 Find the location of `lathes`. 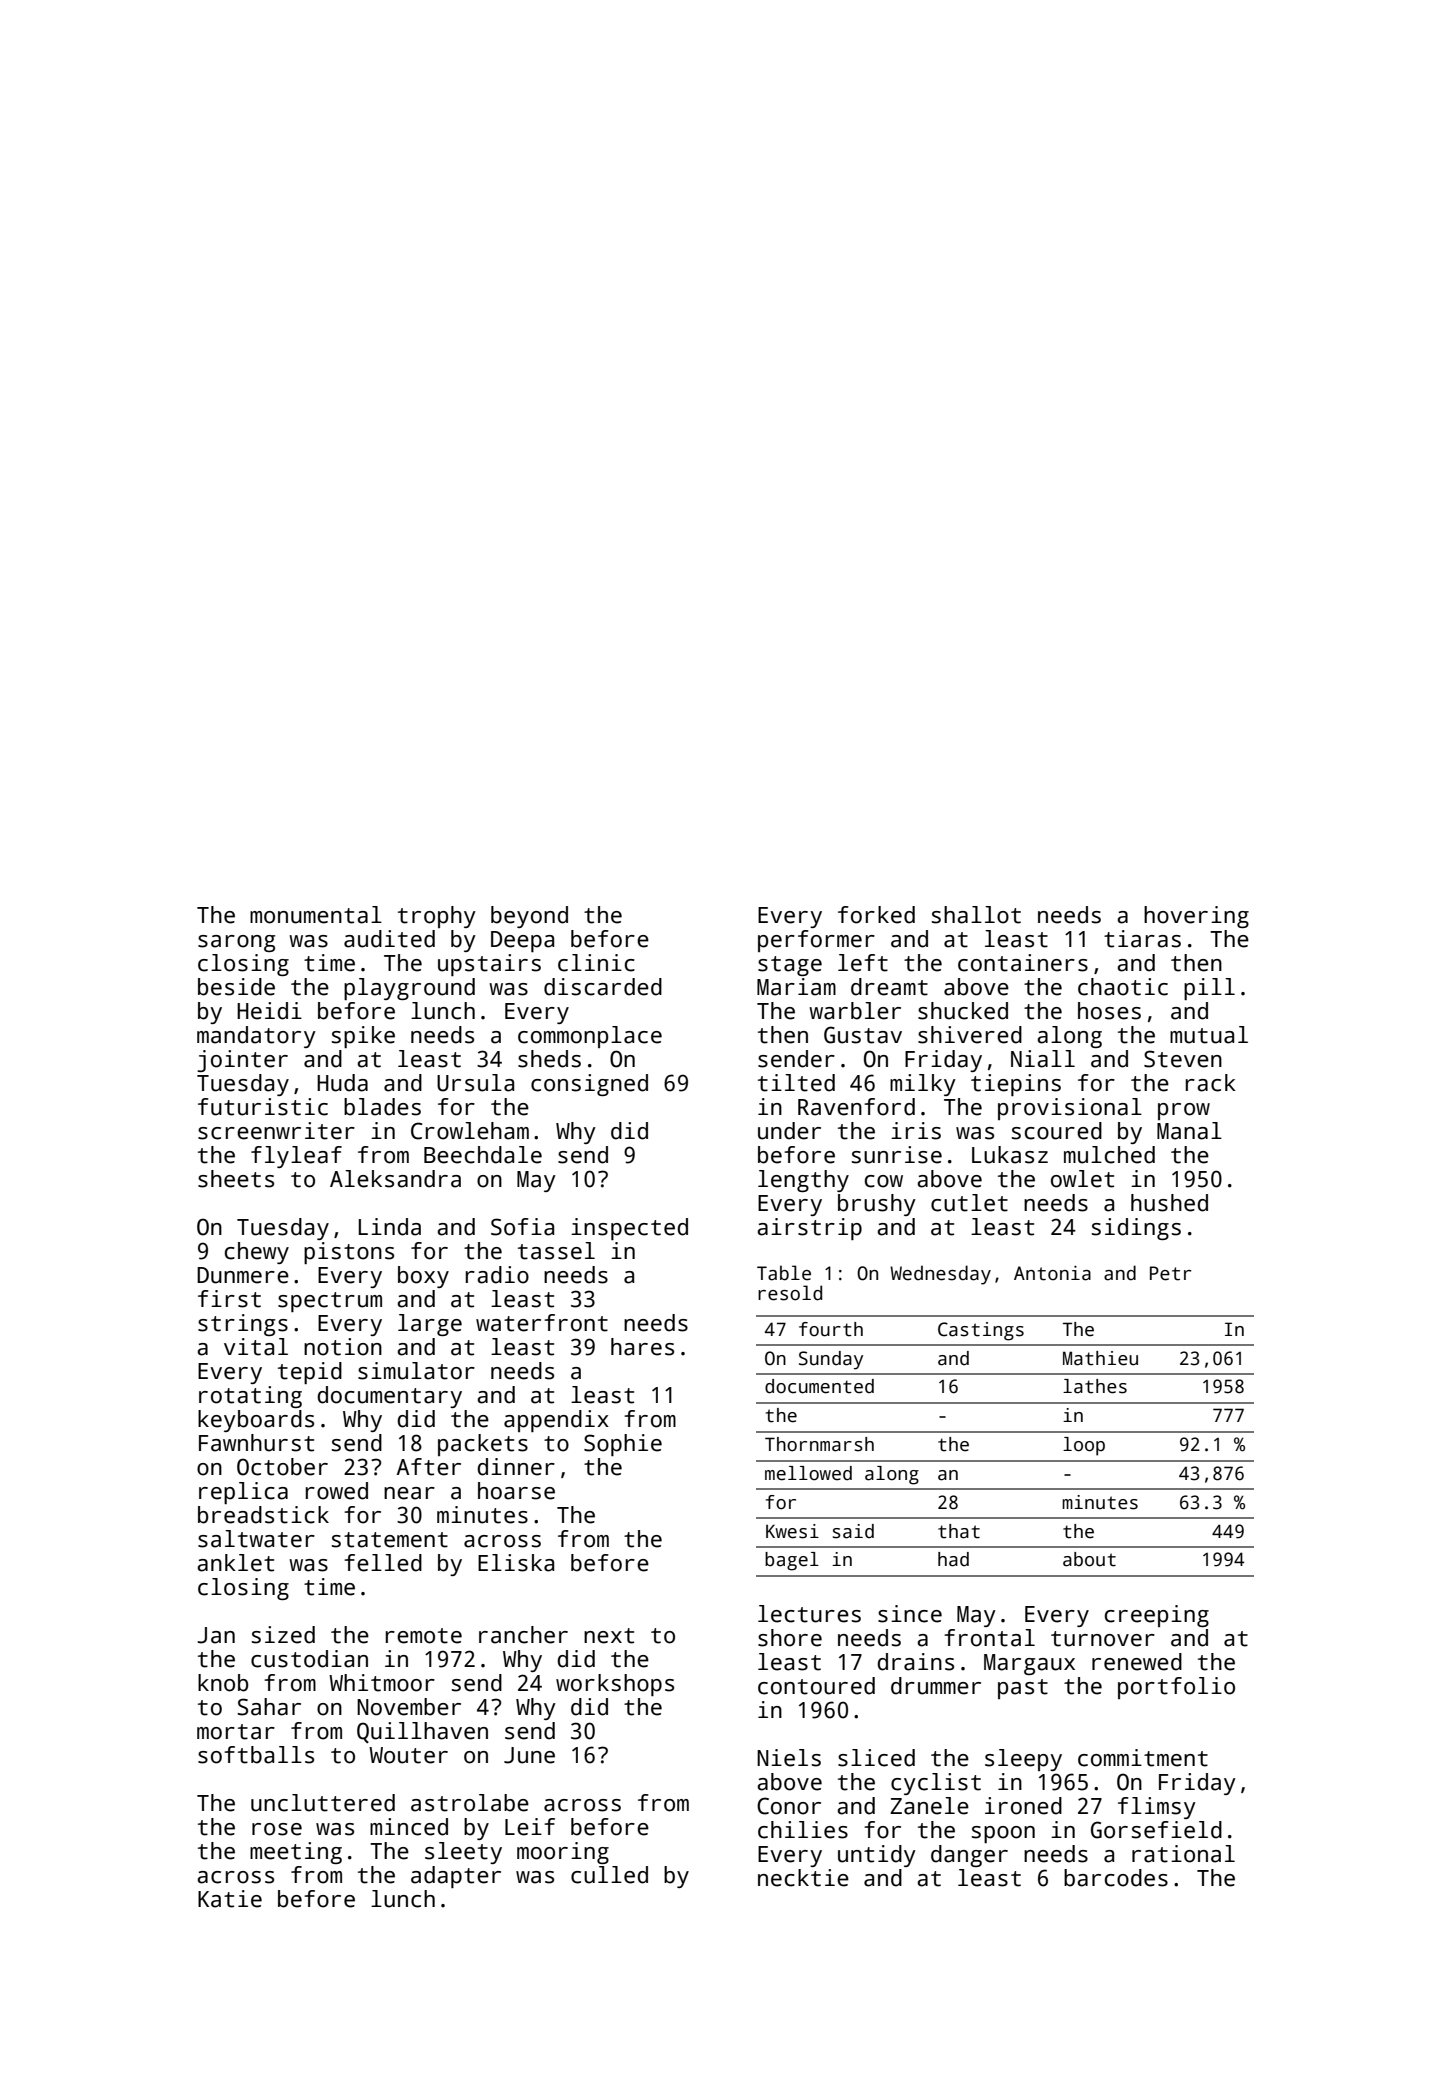

lathes is located at coordinates (1095, 1386).
